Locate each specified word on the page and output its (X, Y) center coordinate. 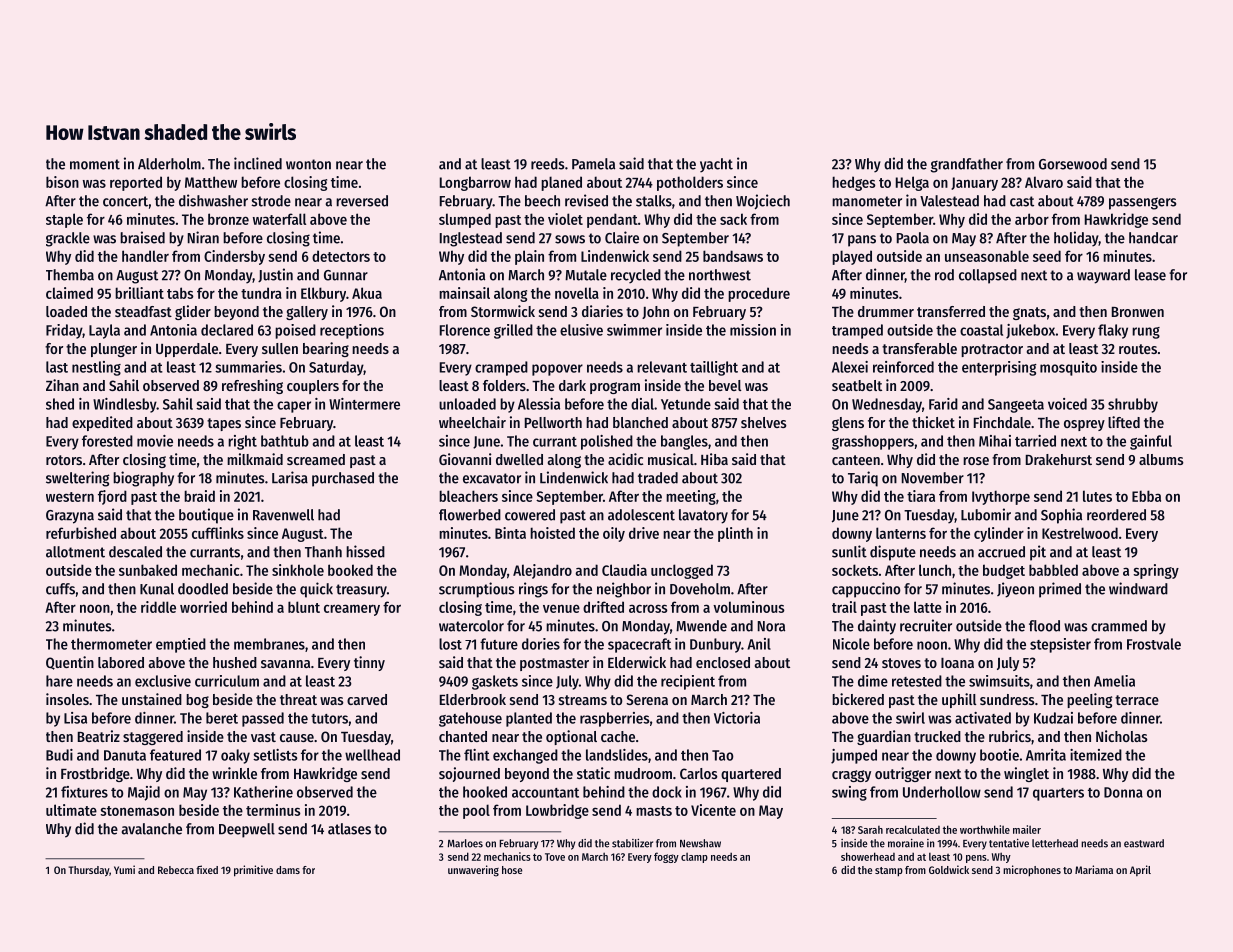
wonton (308, 164)
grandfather (966, 165)
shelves (764, 422)
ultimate (71, 810)
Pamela (593, 164)
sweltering (78, 479)
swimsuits (999, 681)
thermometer (111, 644)
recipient (688, 682)
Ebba (1146, 496)
